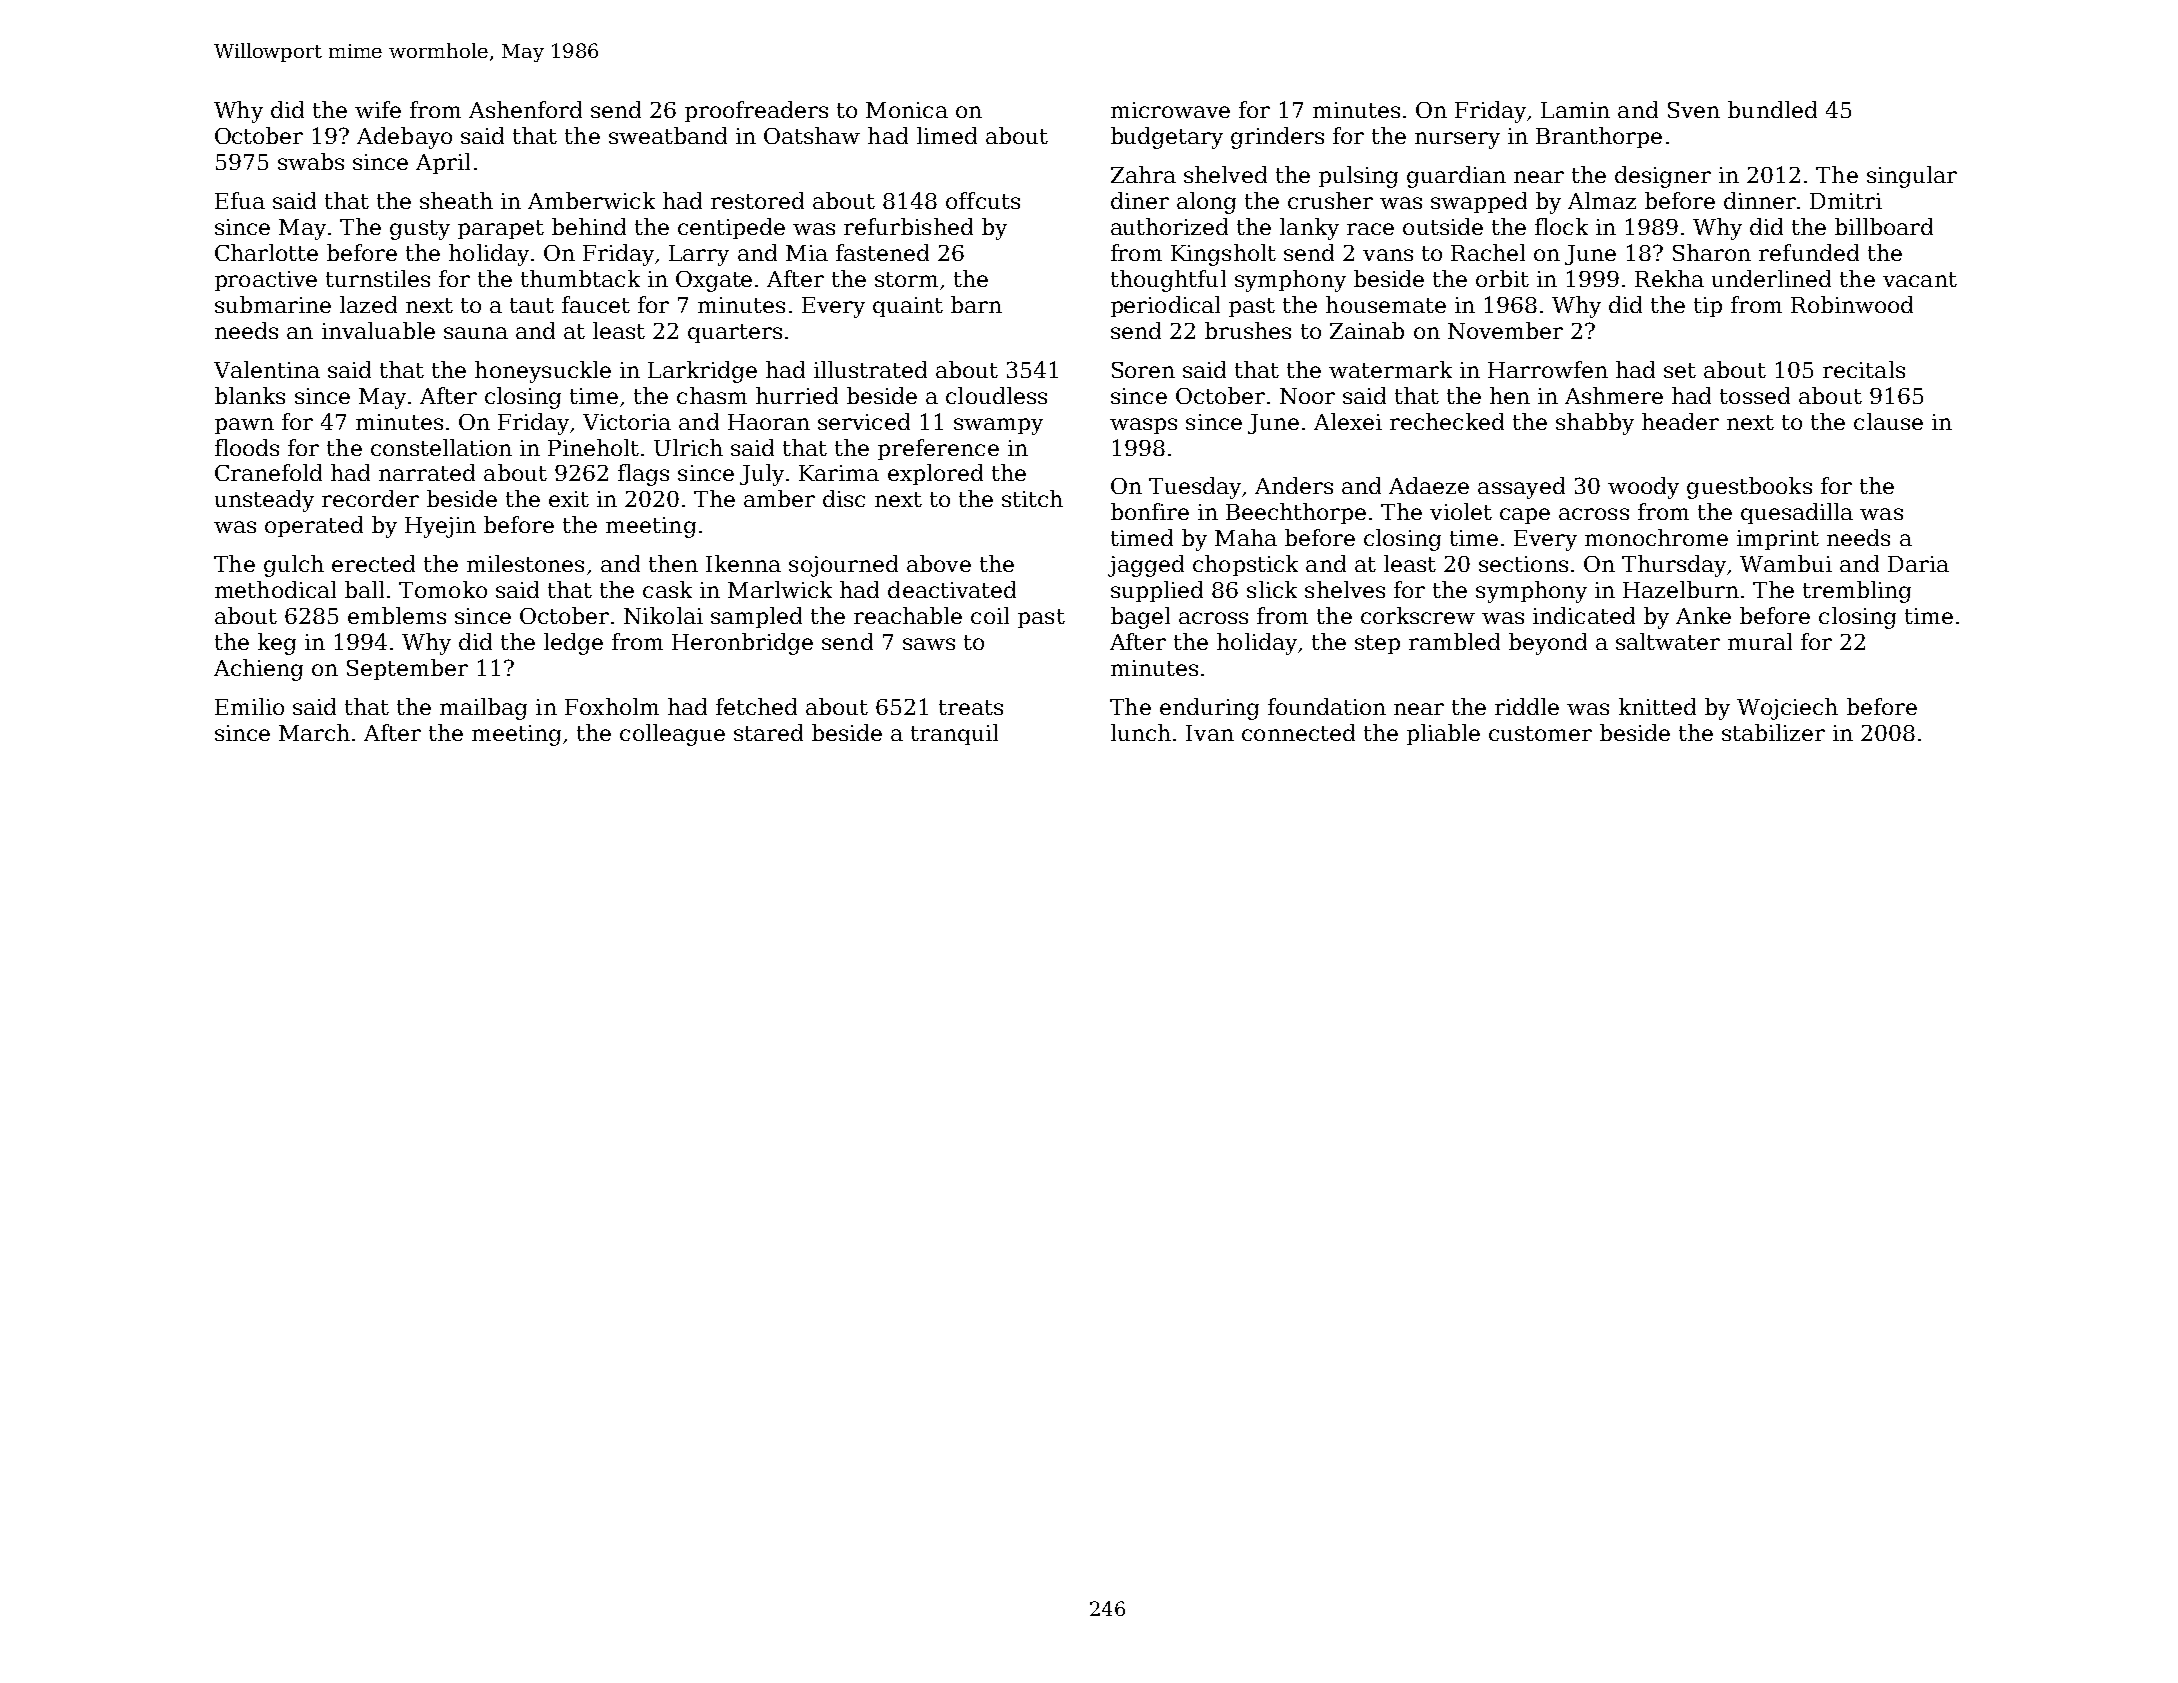  What do you see at coordinates (1749, 488) in the document?
I see `guestbooks` at bounding box center [1749, 488].
